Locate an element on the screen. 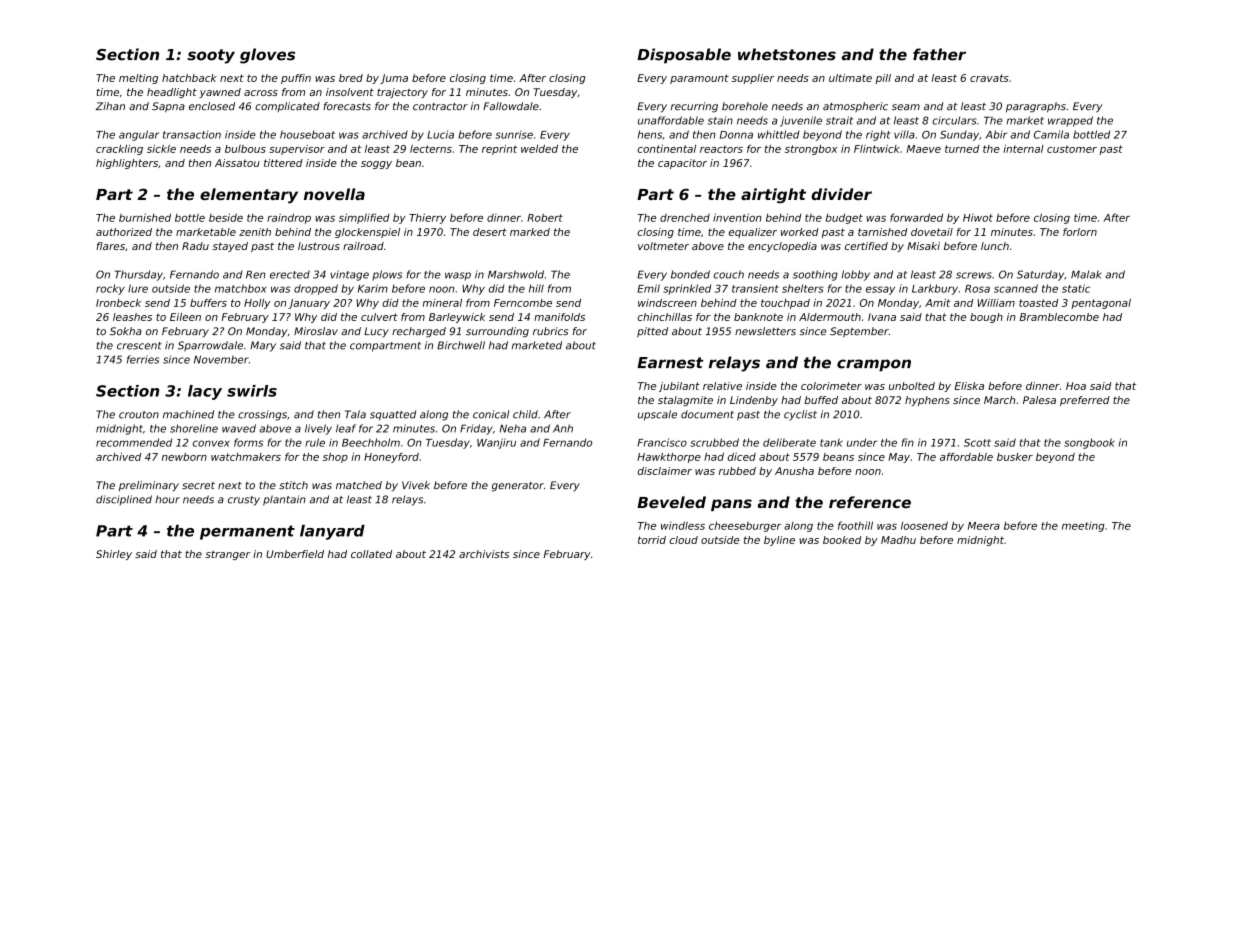 The height and width of the screenshot is (952, 1233). Marshwold is located at coordinates (516, 274).
